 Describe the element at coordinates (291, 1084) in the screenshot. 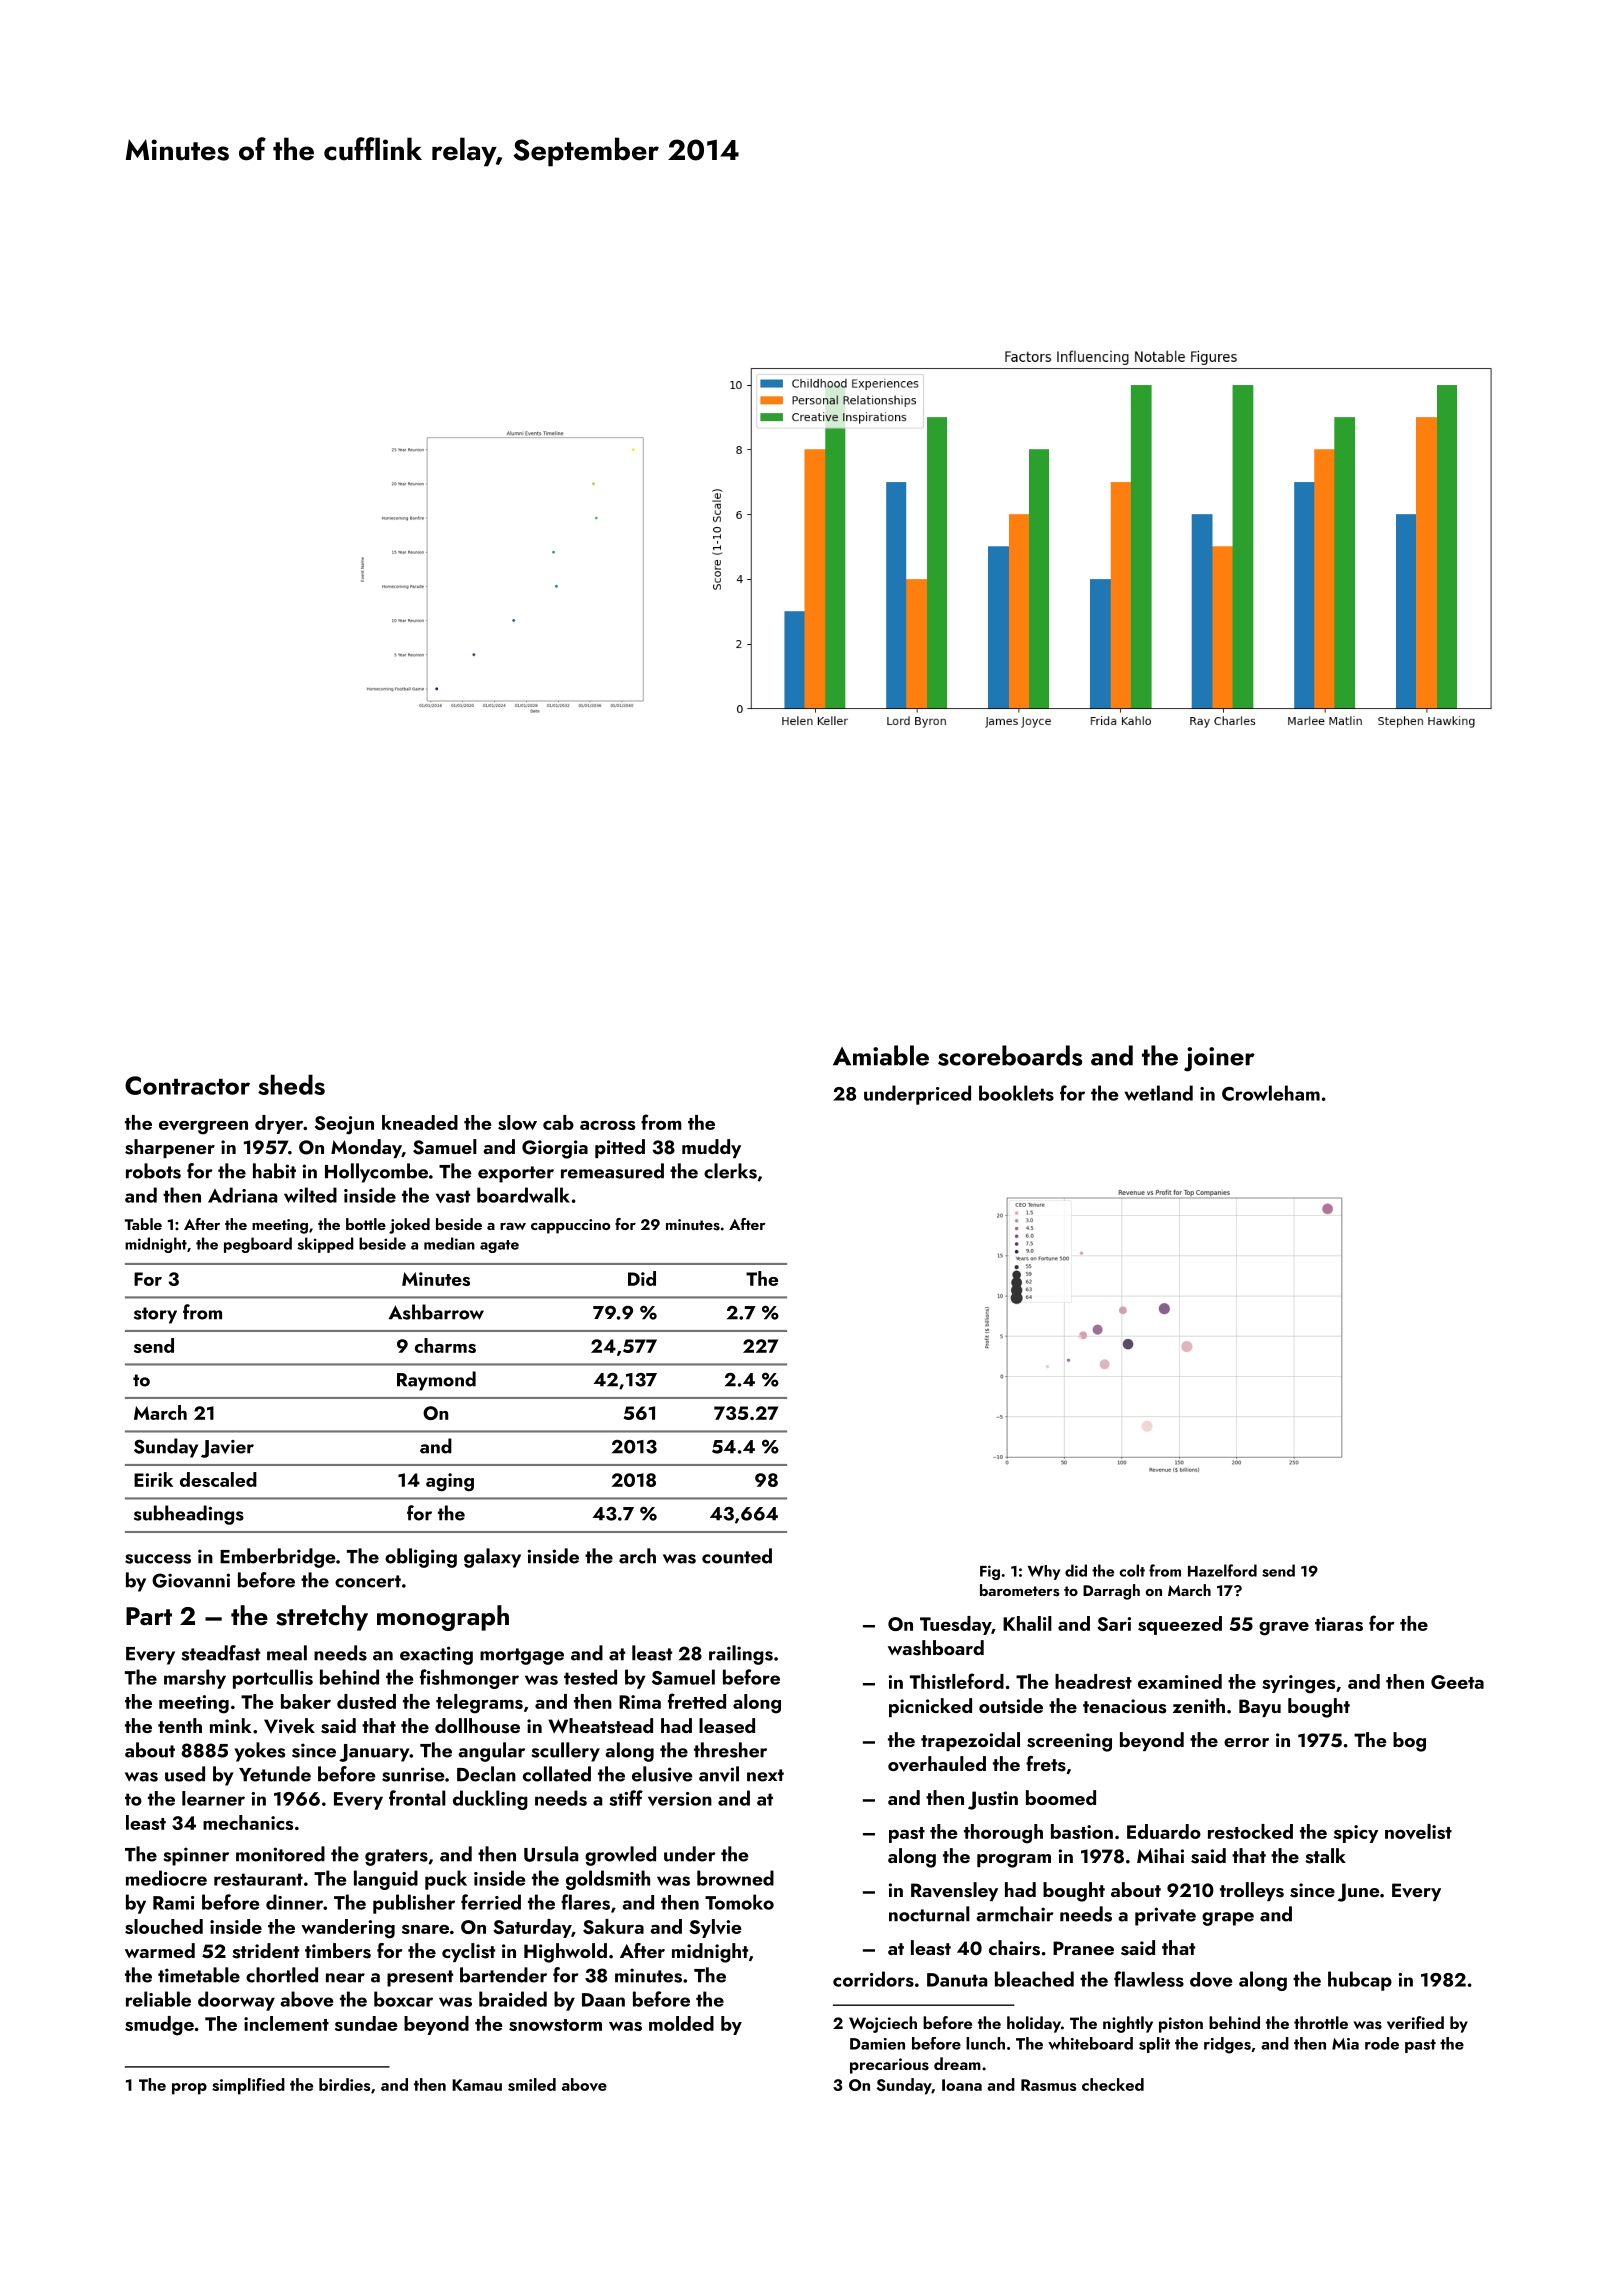

I see `sheds` at that location.
